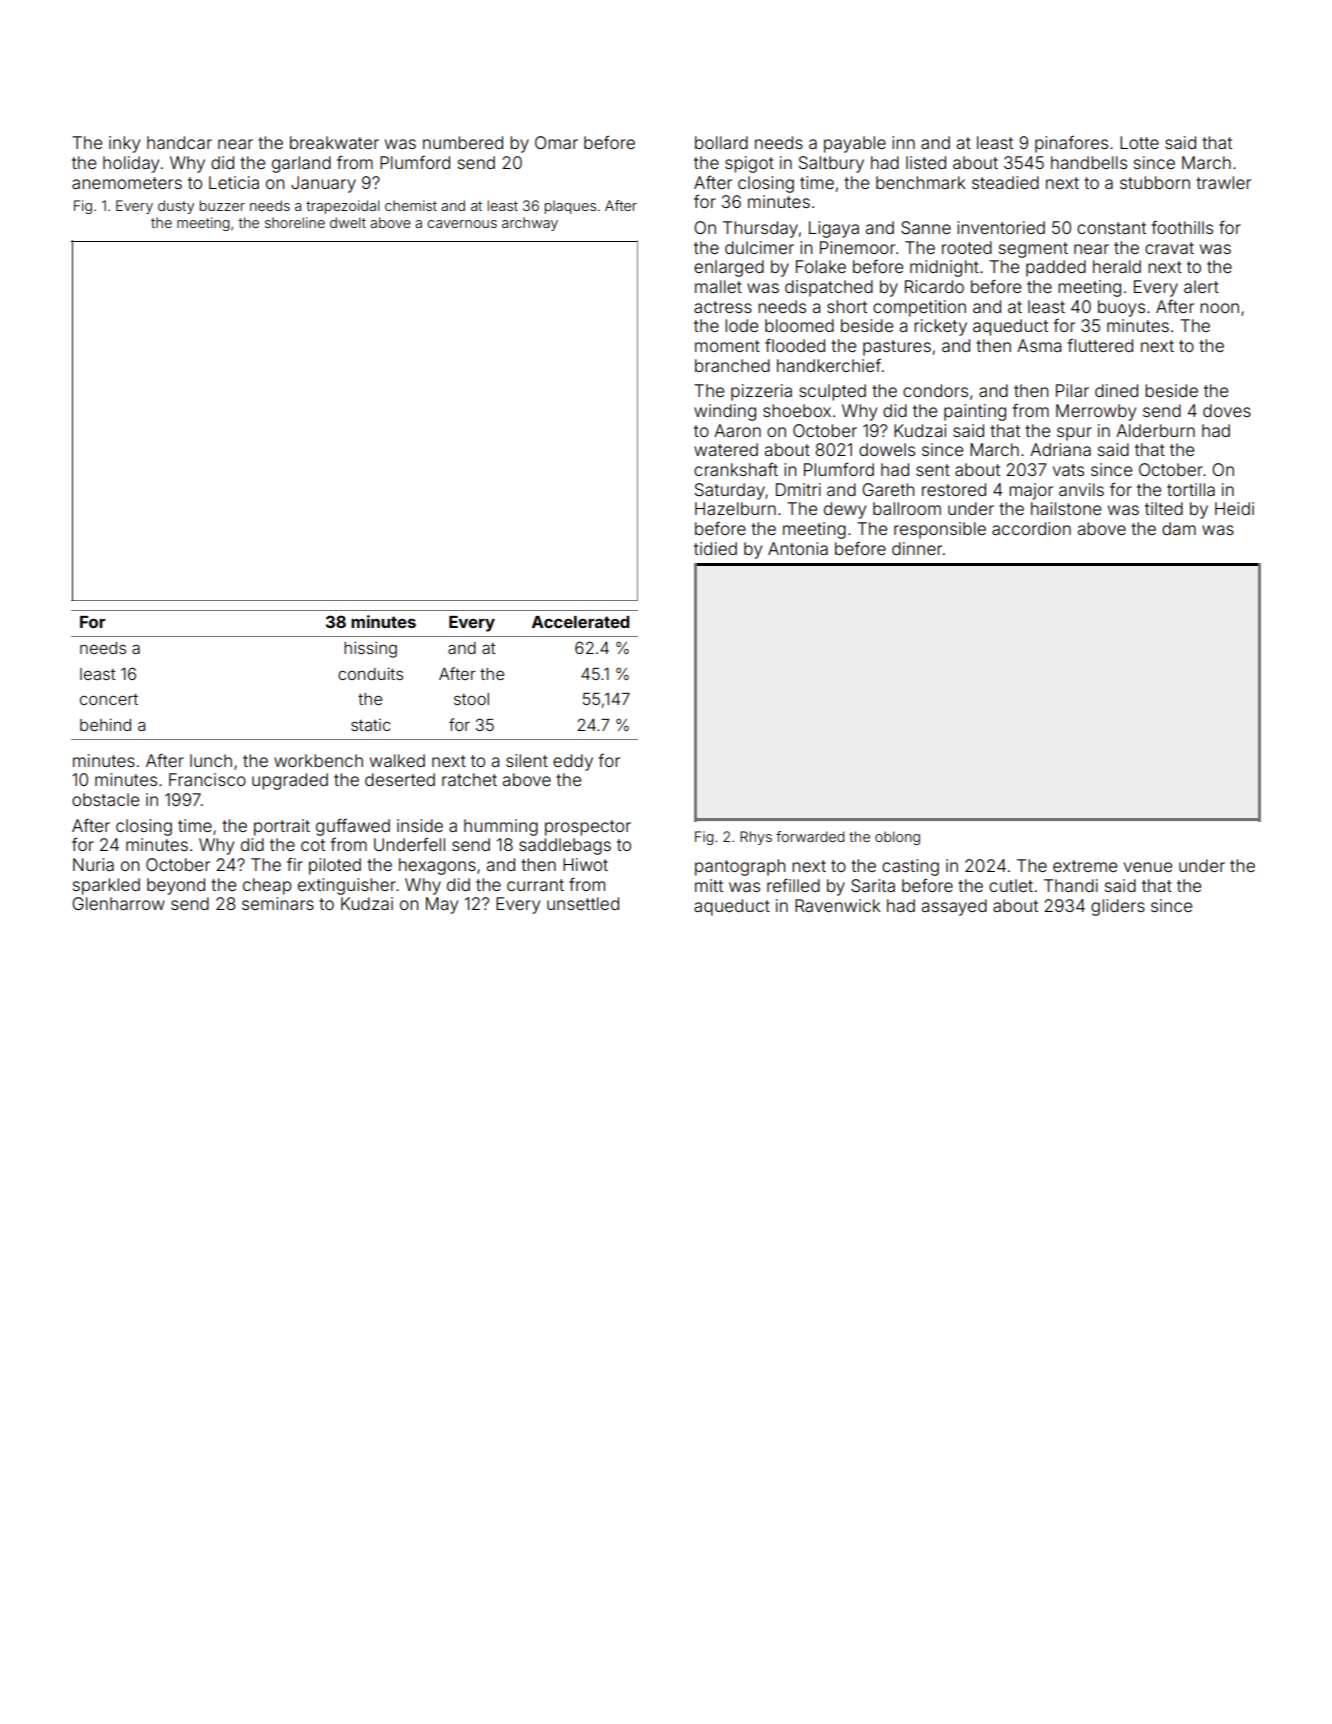 The image size is (1332, 1724). Describe the element at coordinates (1179, 528) in the screenshot. I see `dam` at that location.
